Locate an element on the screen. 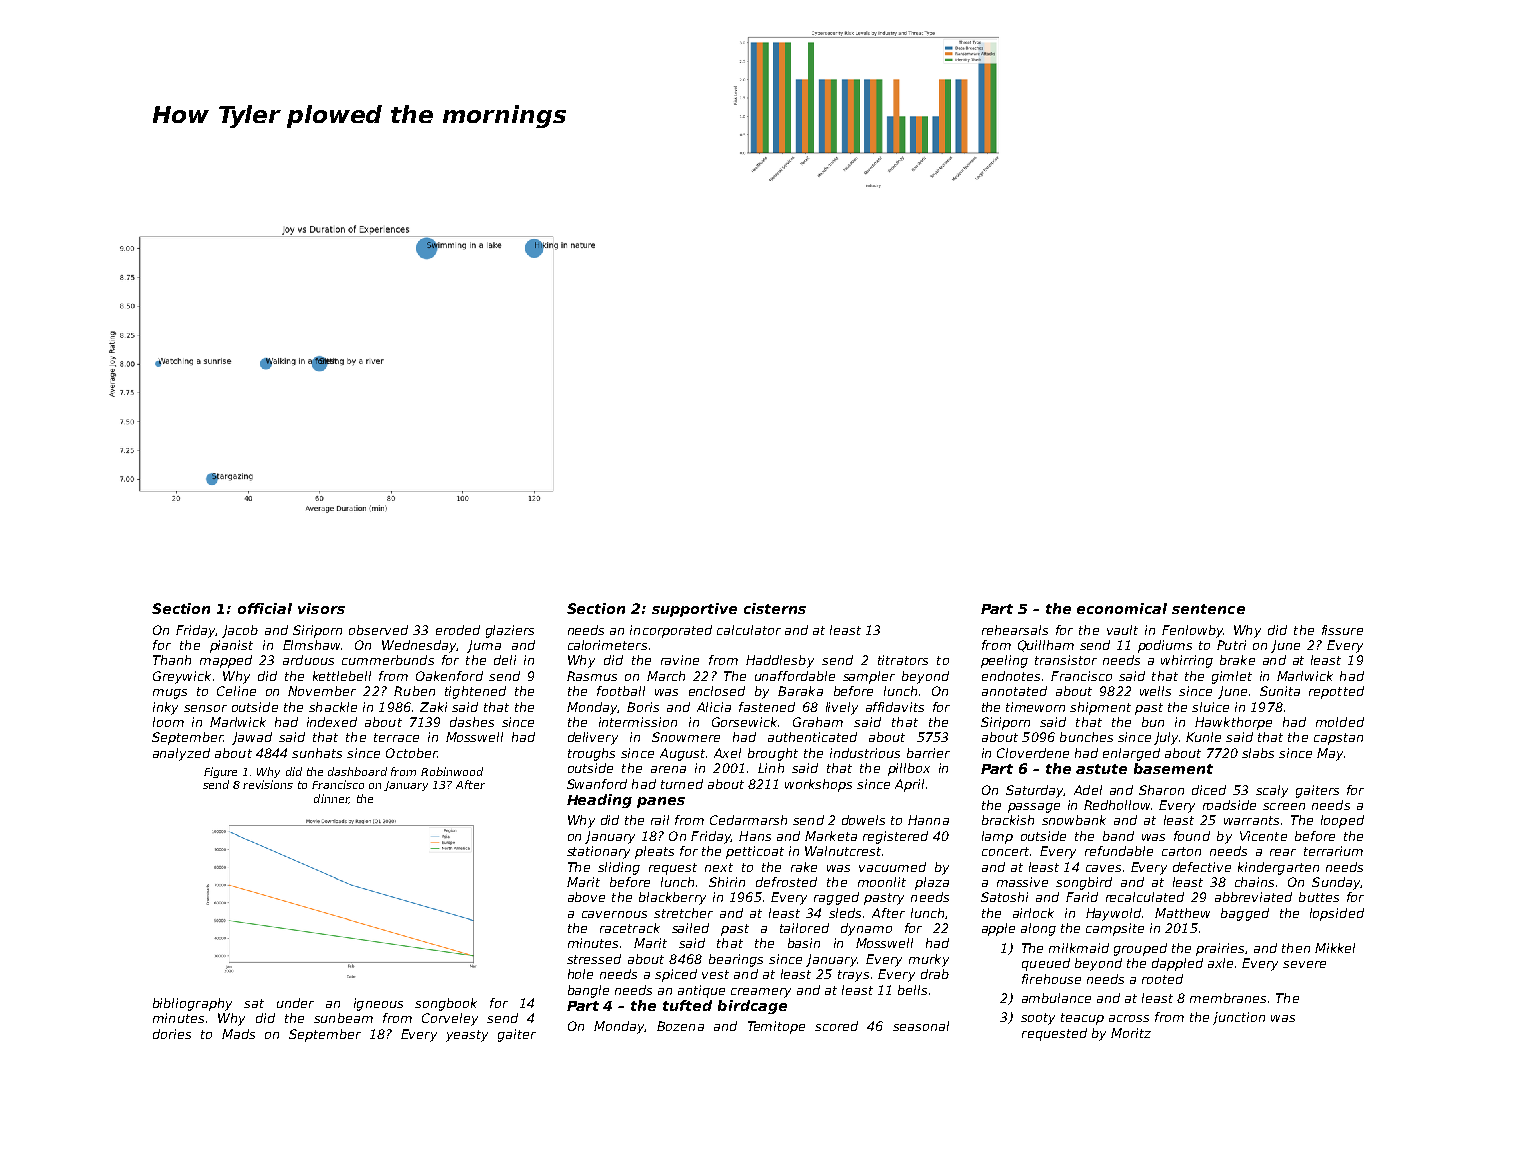 The width and height of the screenshot is (1516, 1172). Graham is located at coordinates (818, 722).
